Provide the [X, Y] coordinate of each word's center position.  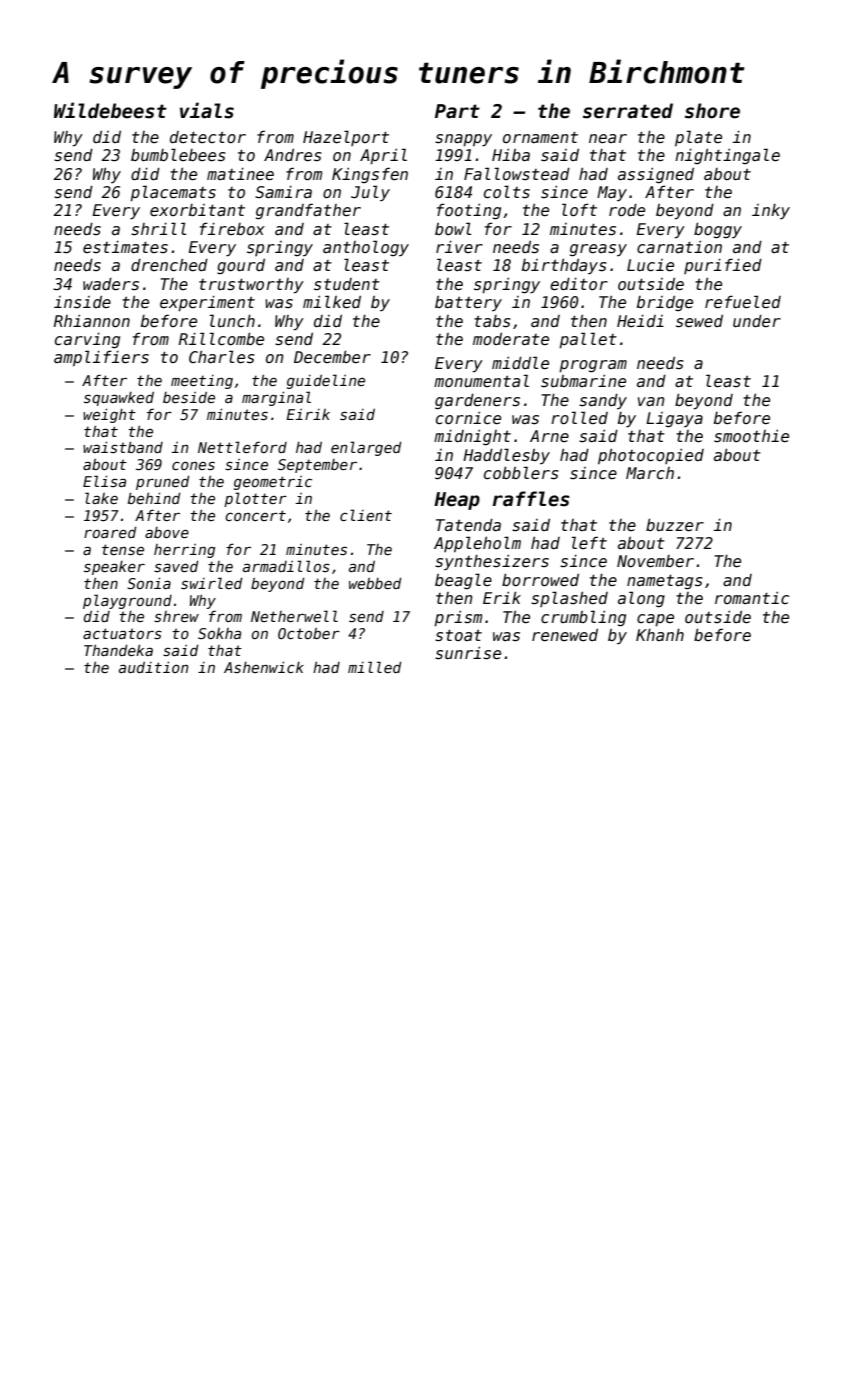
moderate [511, 339]
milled [375, 667]
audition [154, 667]
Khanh [660, 635]
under [757, 321]
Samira [283, 192]
